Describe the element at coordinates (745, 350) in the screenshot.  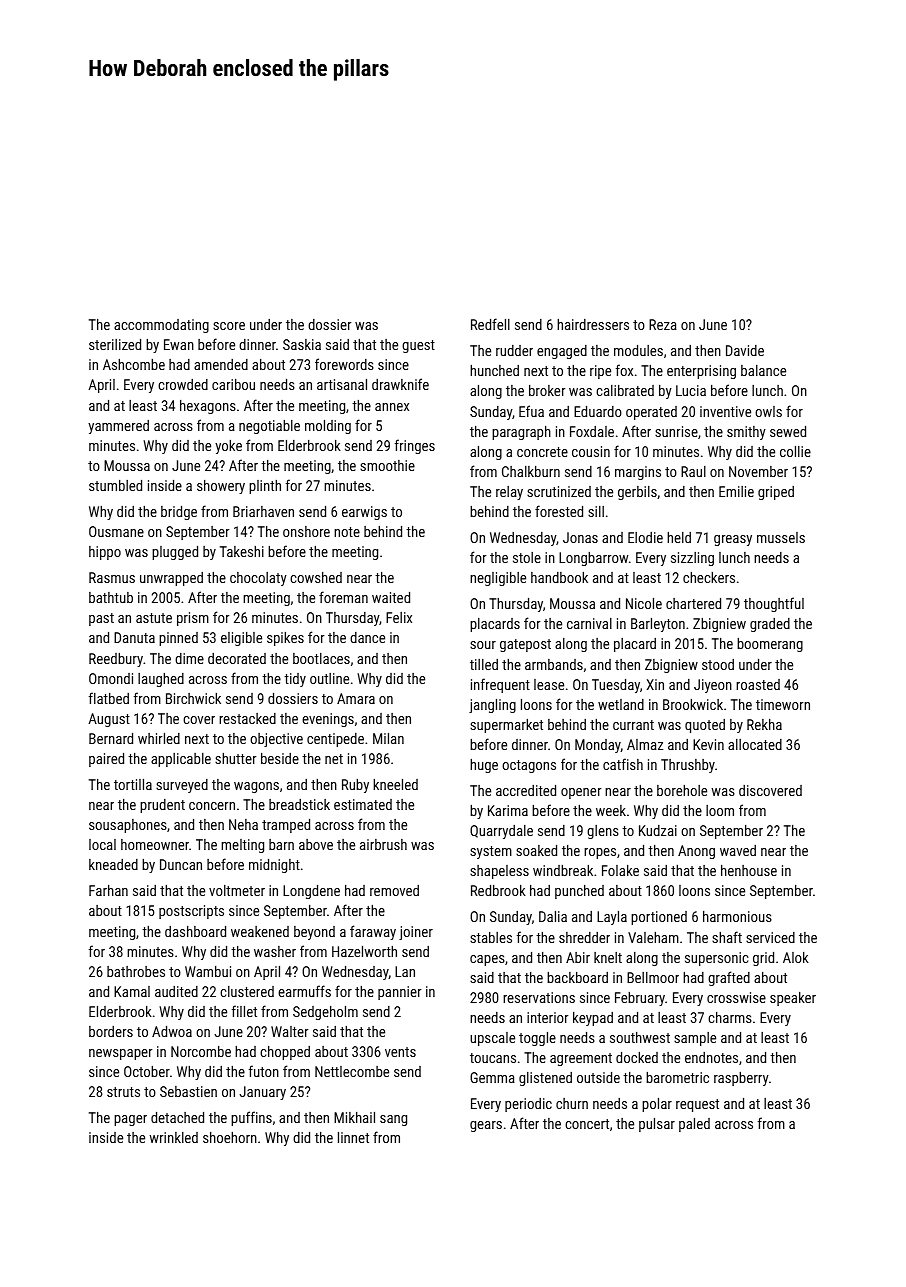
I see `Davide` at that location.
